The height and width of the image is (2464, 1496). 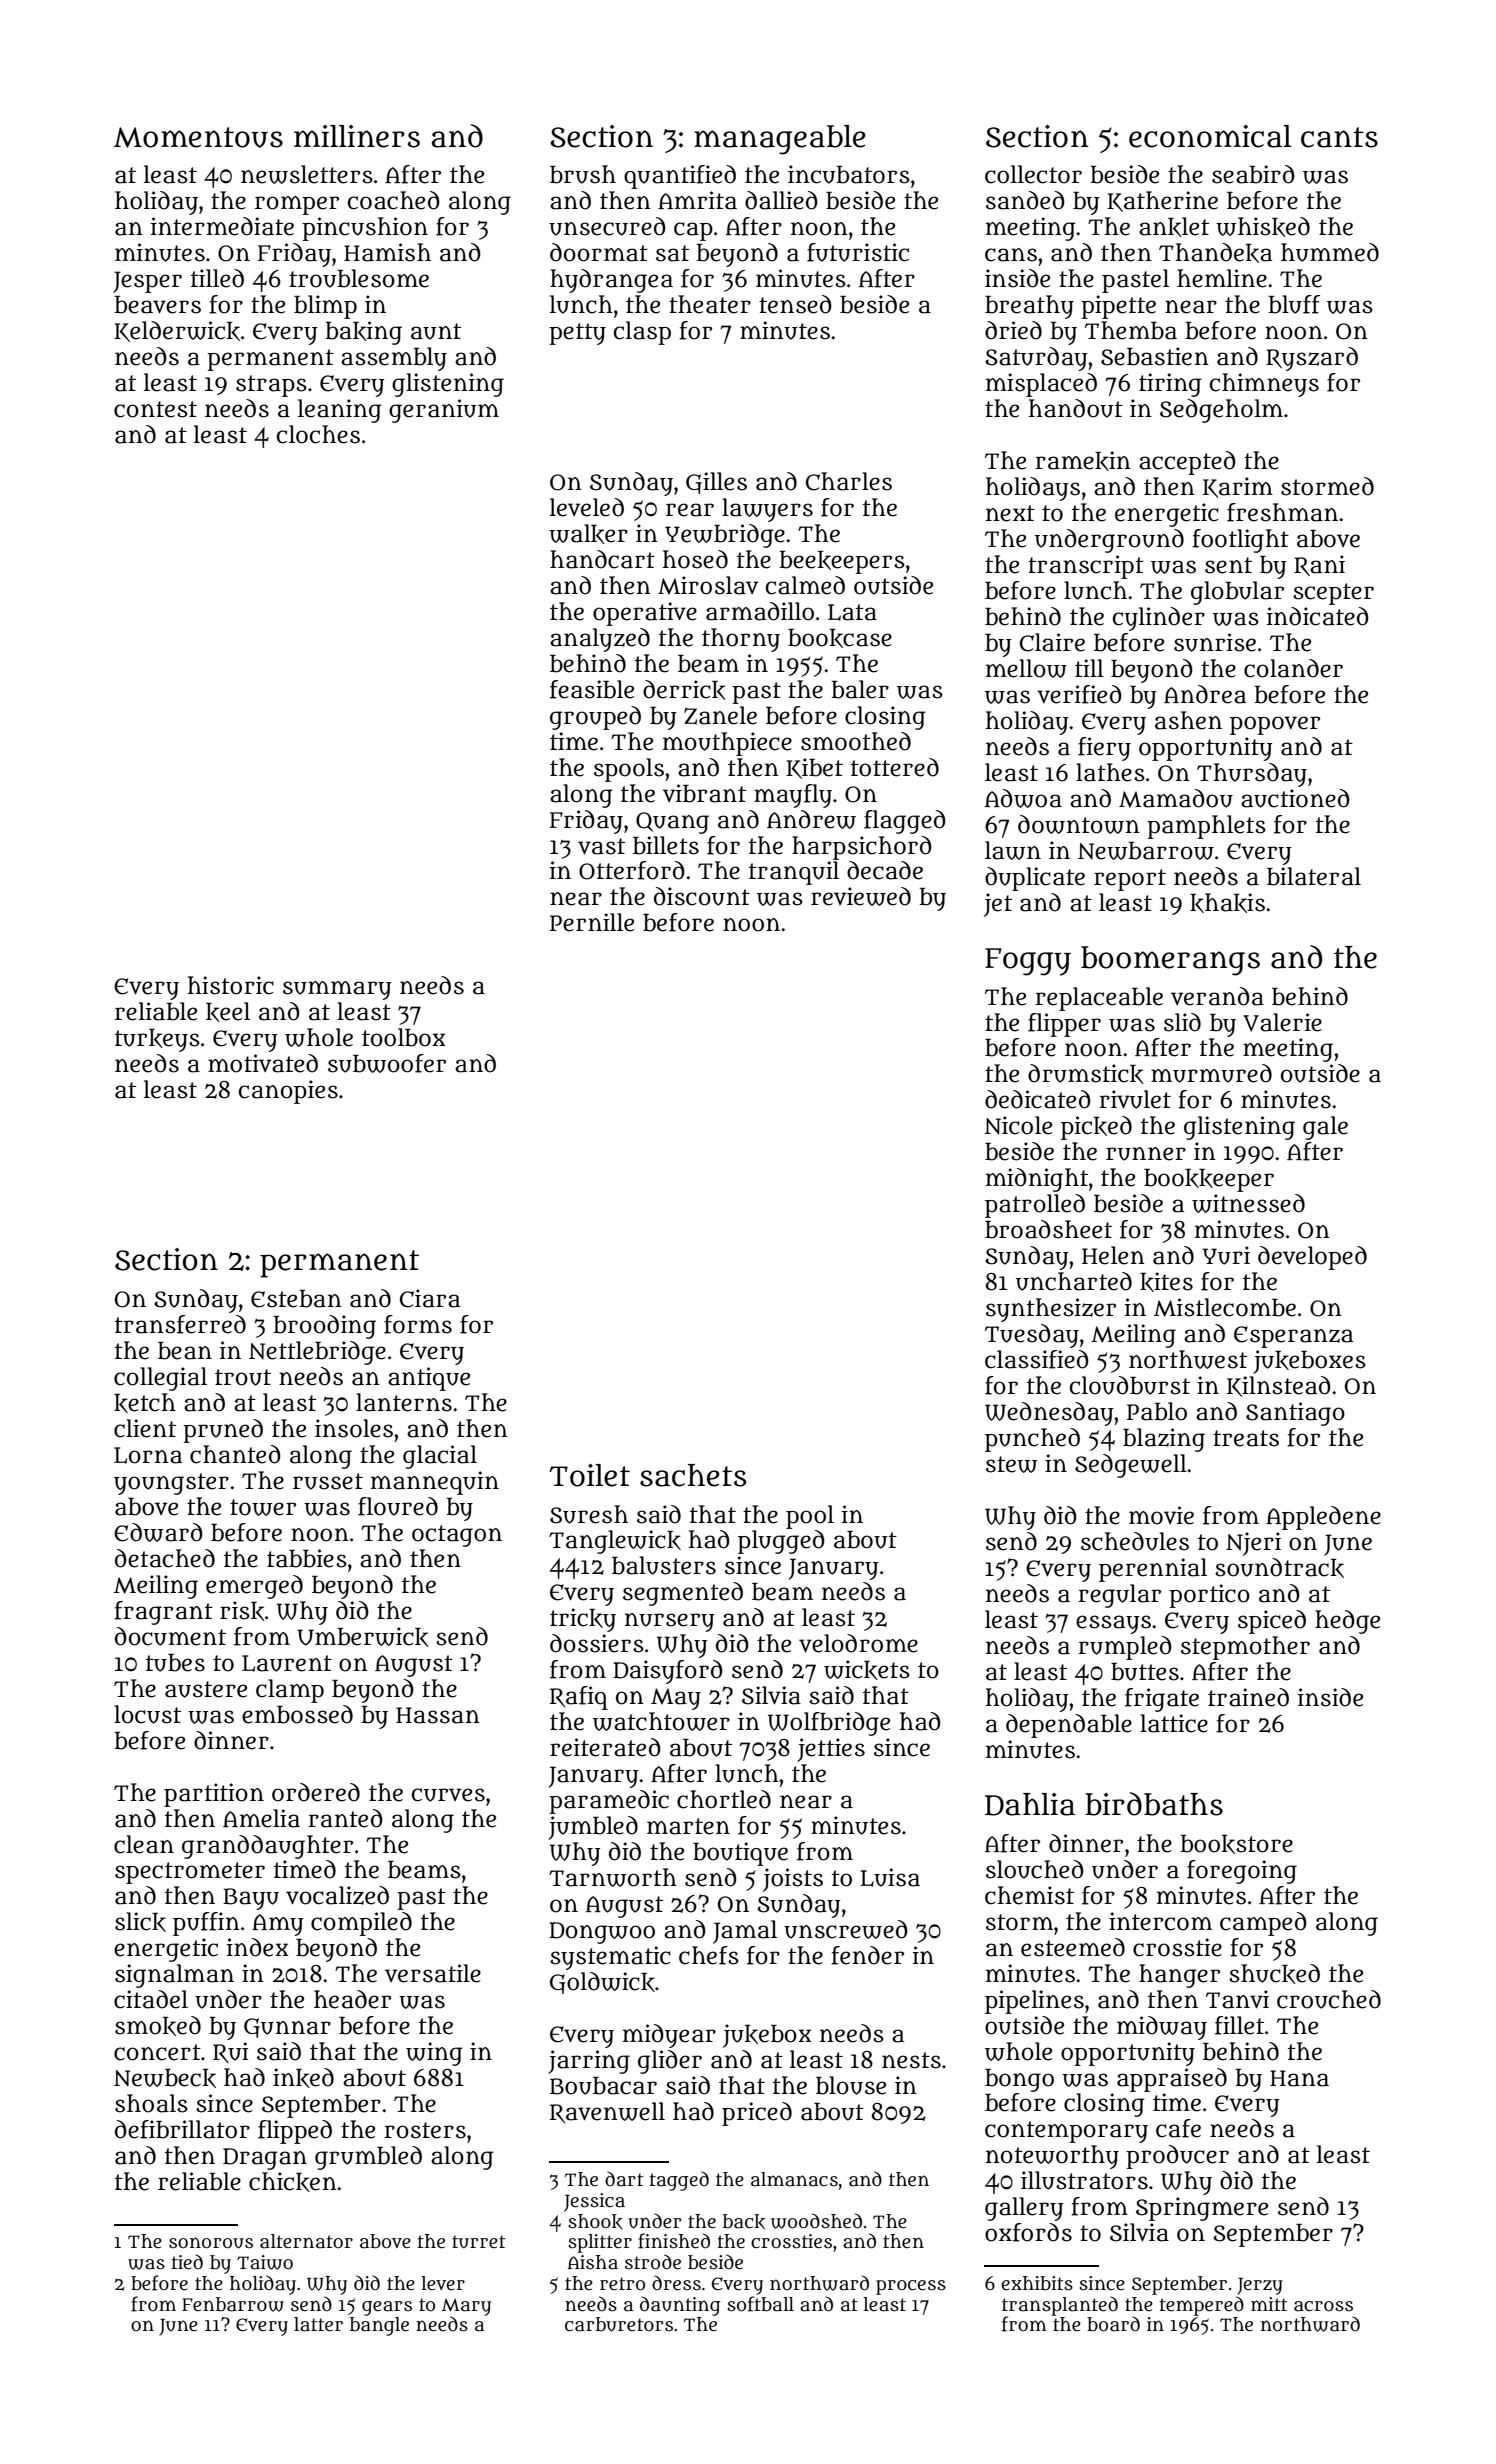 I want to click on turkeys, so click(x=157, y=1040).
